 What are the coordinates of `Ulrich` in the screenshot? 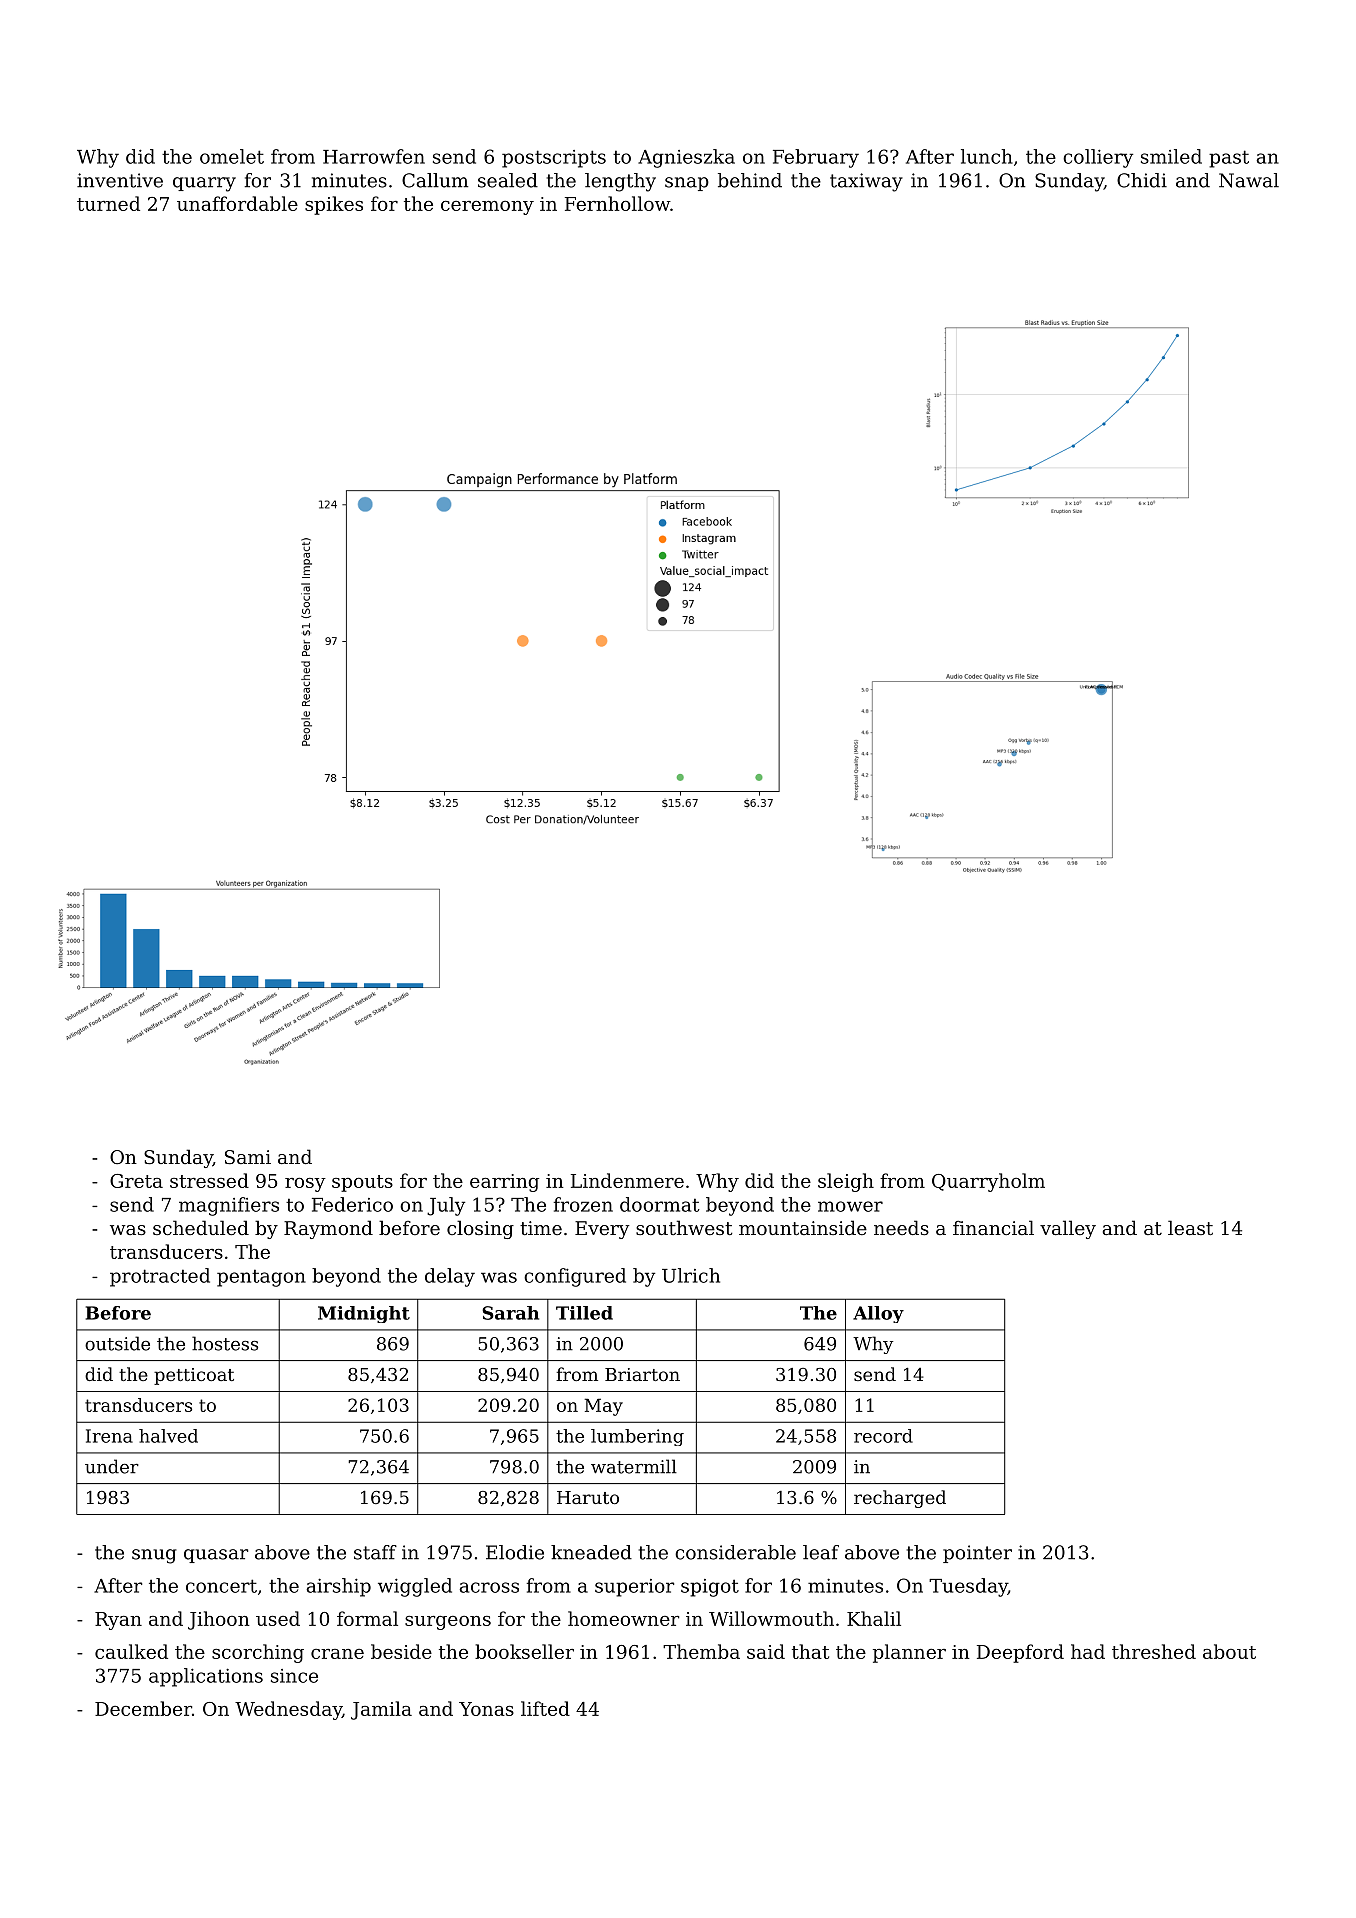 It's located at (691, 1275).
